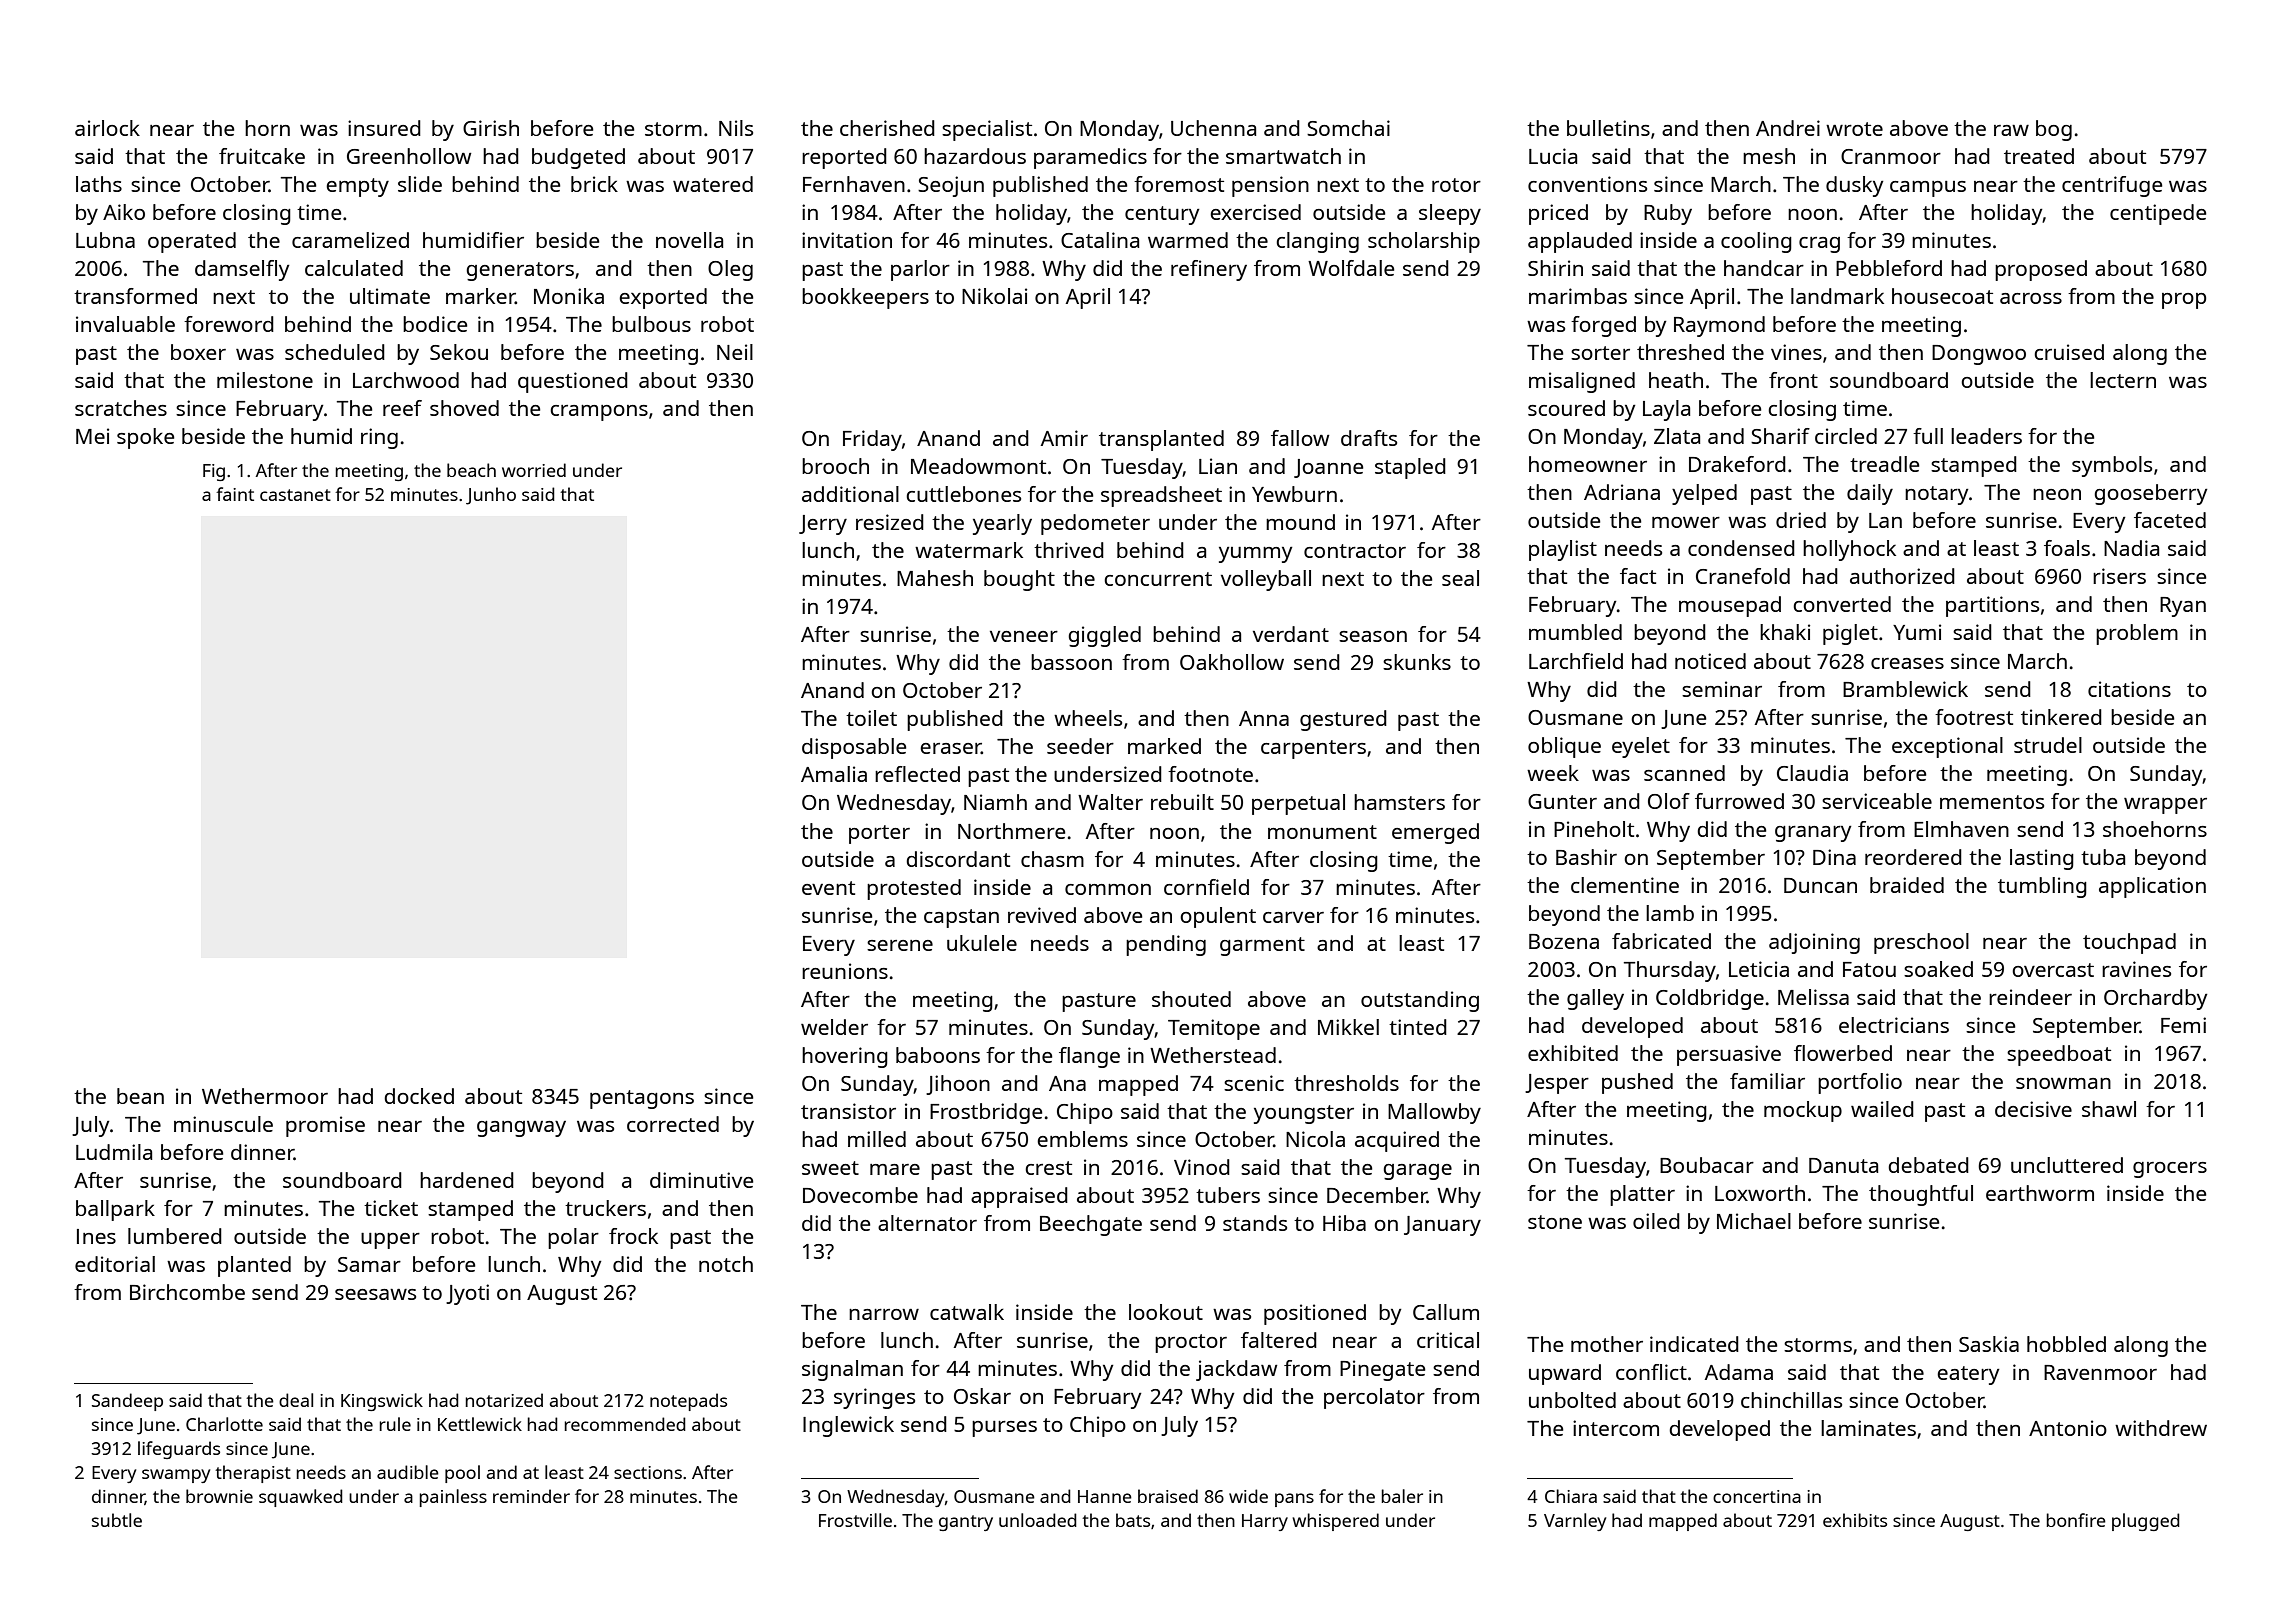 Image resolution: width=2282 pixels, height=1614 pixels. What do you see at coordinates (828, 888) in the image?
I see `event` at bounding box center [828, 888].
